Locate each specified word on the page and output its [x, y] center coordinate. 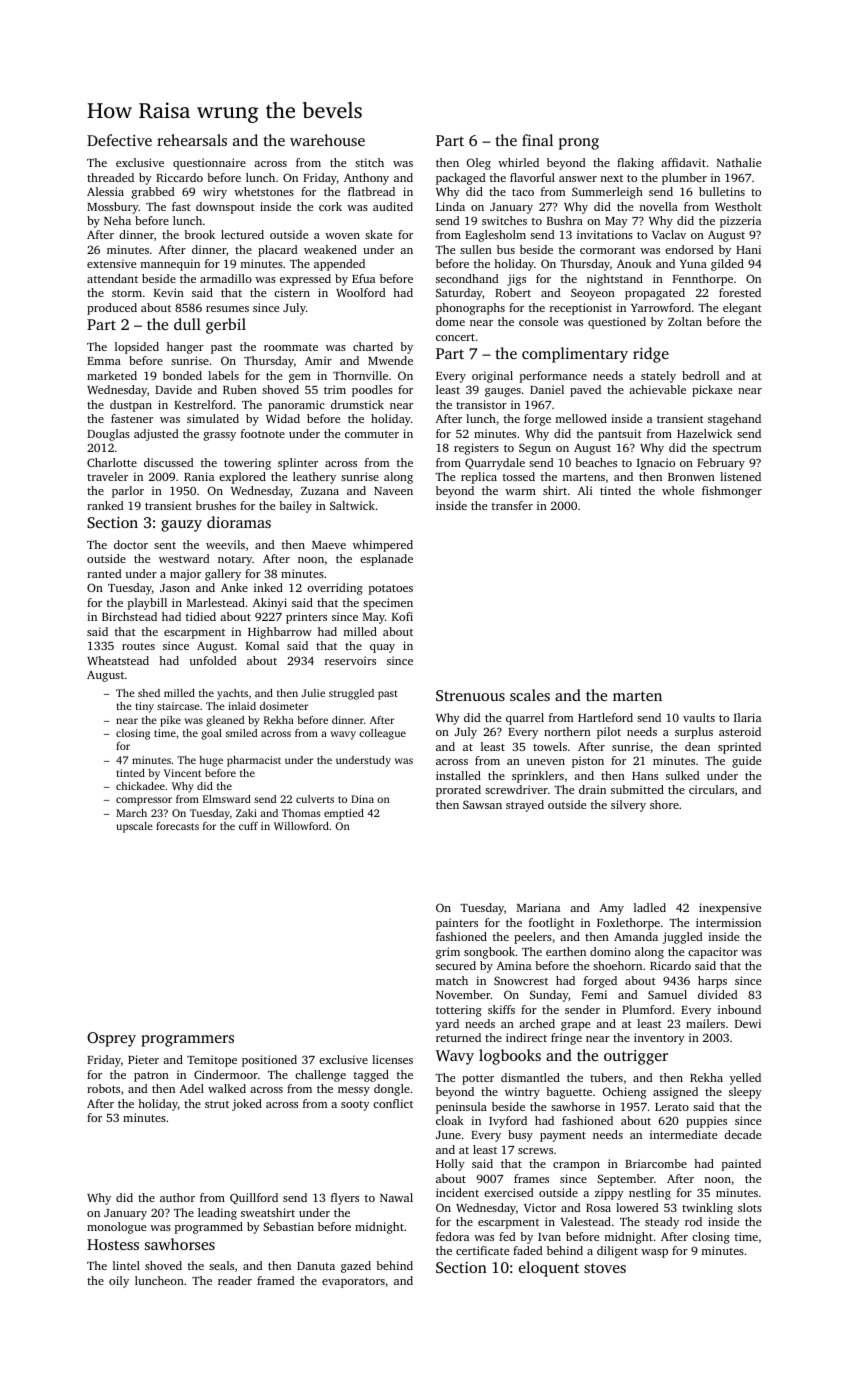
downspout [225, 208]
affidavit [683, 162]
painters [457, 924]
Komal [262, 645]
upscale [135, 827]
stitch [369, 162]
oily [119, 1282]
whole [678, 490]
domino [610, 951]
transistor [481, 404]
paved [585, 391]
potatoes [391, 590]
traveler [107, 476]
